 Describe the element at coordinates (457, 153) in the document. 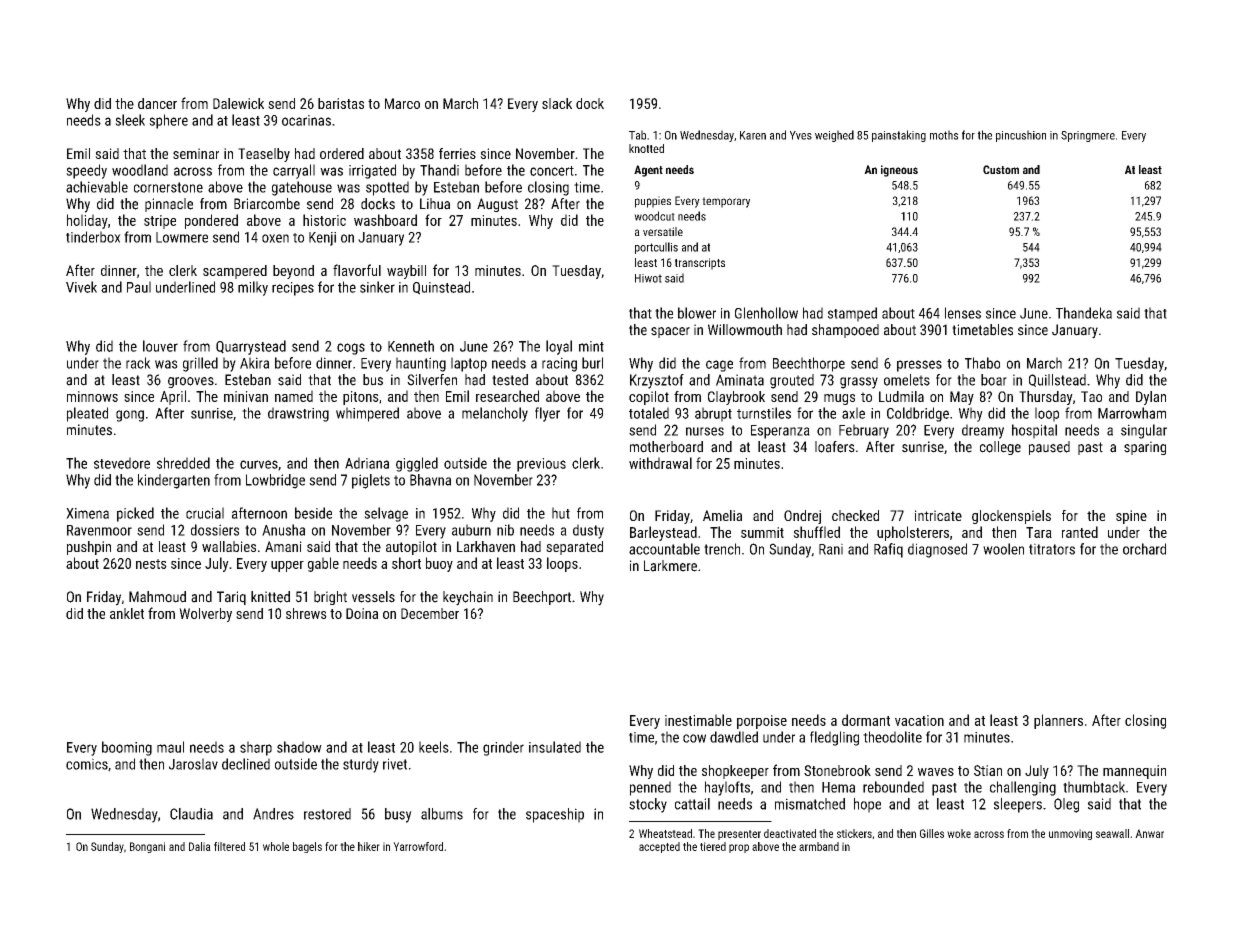

I see `ferries` at that location.
